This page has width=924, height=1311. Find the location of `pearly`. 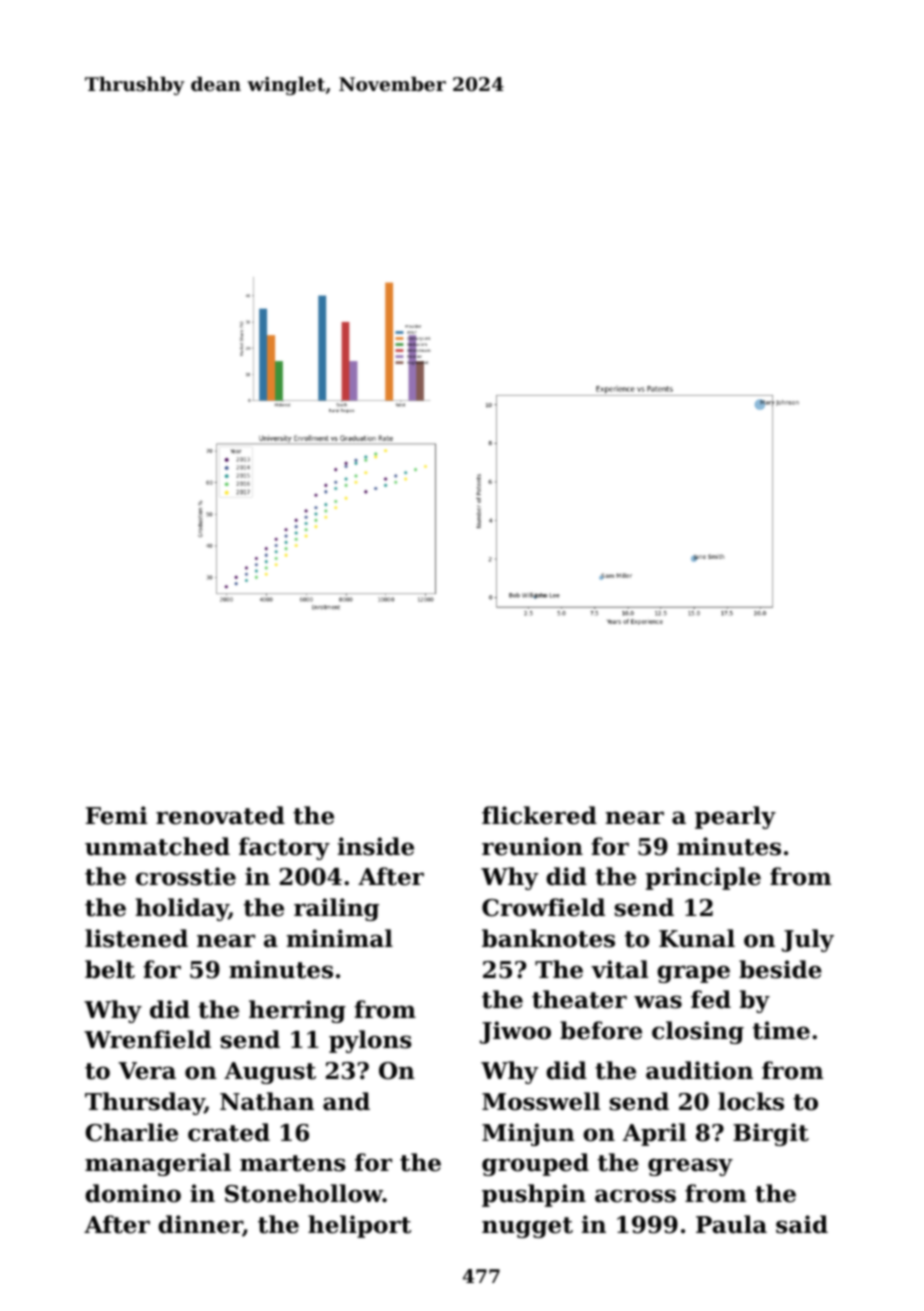

pearly is located at coordinates (735, 817).
